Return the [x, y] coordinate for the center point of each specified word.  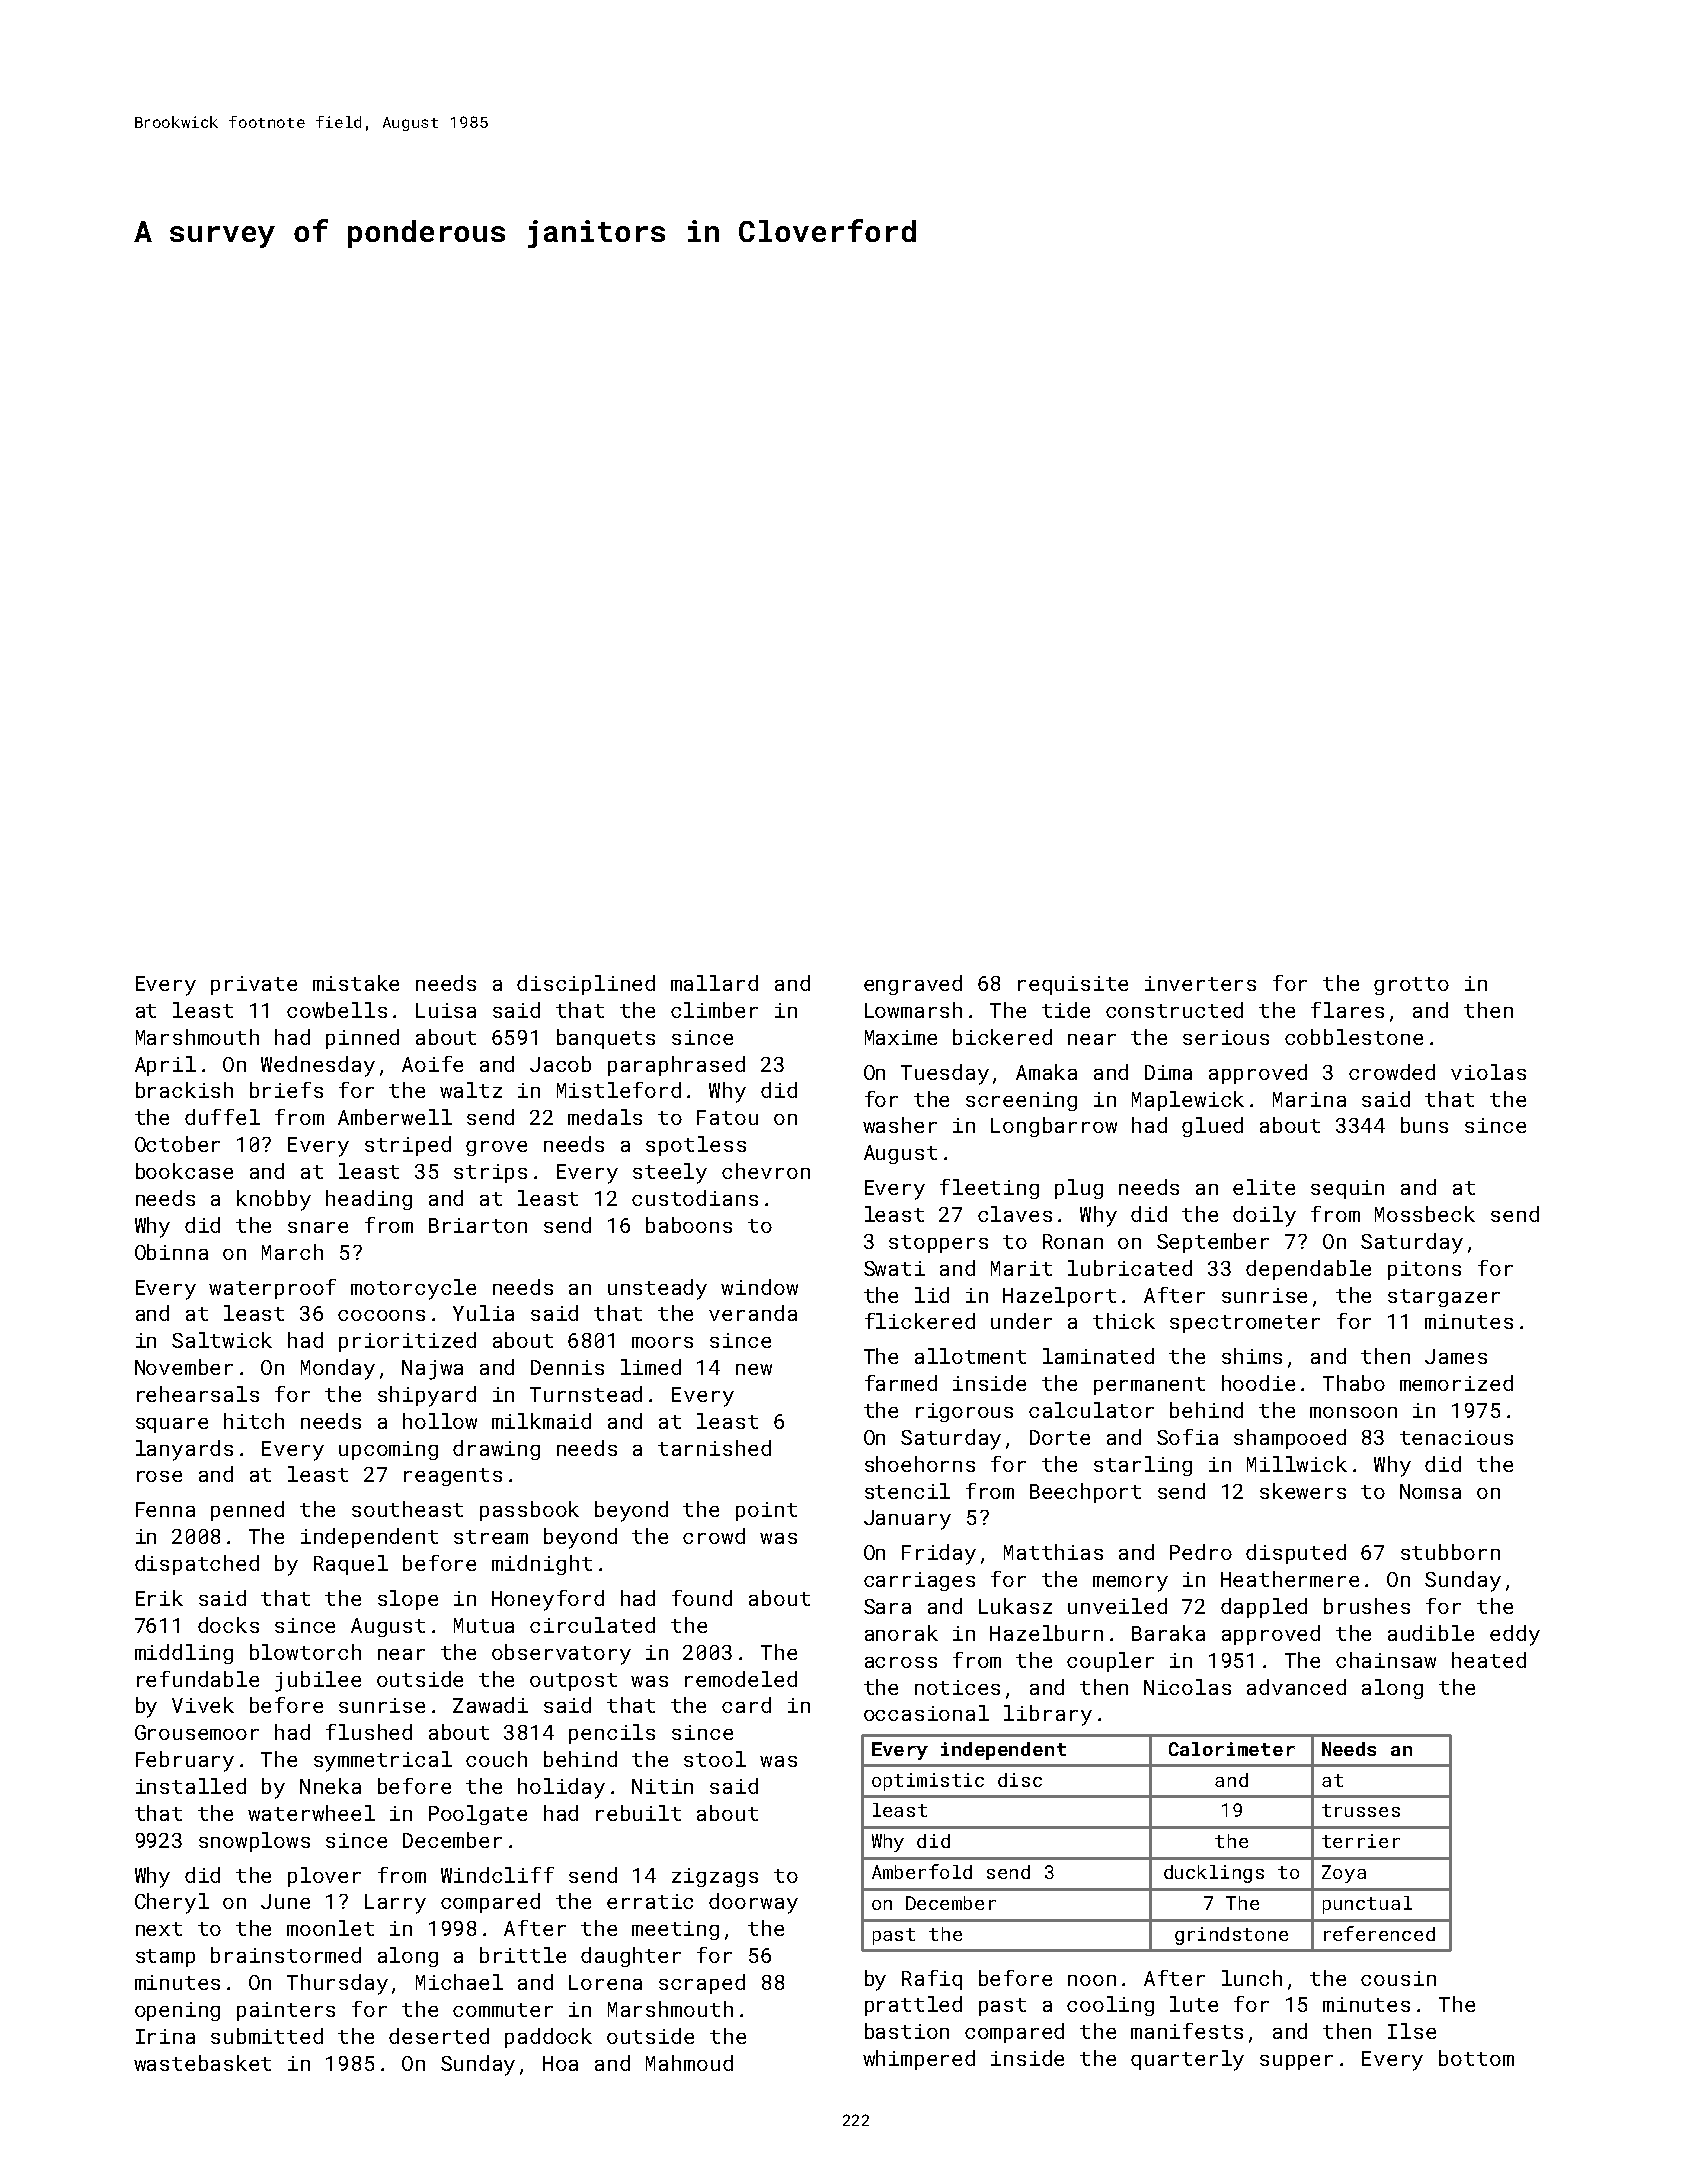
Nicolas [1187, 1687]
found [702, 1598]
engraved [913, 985]
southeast [407, 1509]
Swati [894, 1268]
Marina [1309, 1099]
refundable [198, 1679]
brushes [1367, 1606]
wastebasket [202, 2063]
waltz [471, 1090]
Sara [887, 1606]
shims [1252, 1356]
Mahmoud [689, 2063]
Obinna [171, 1252]
